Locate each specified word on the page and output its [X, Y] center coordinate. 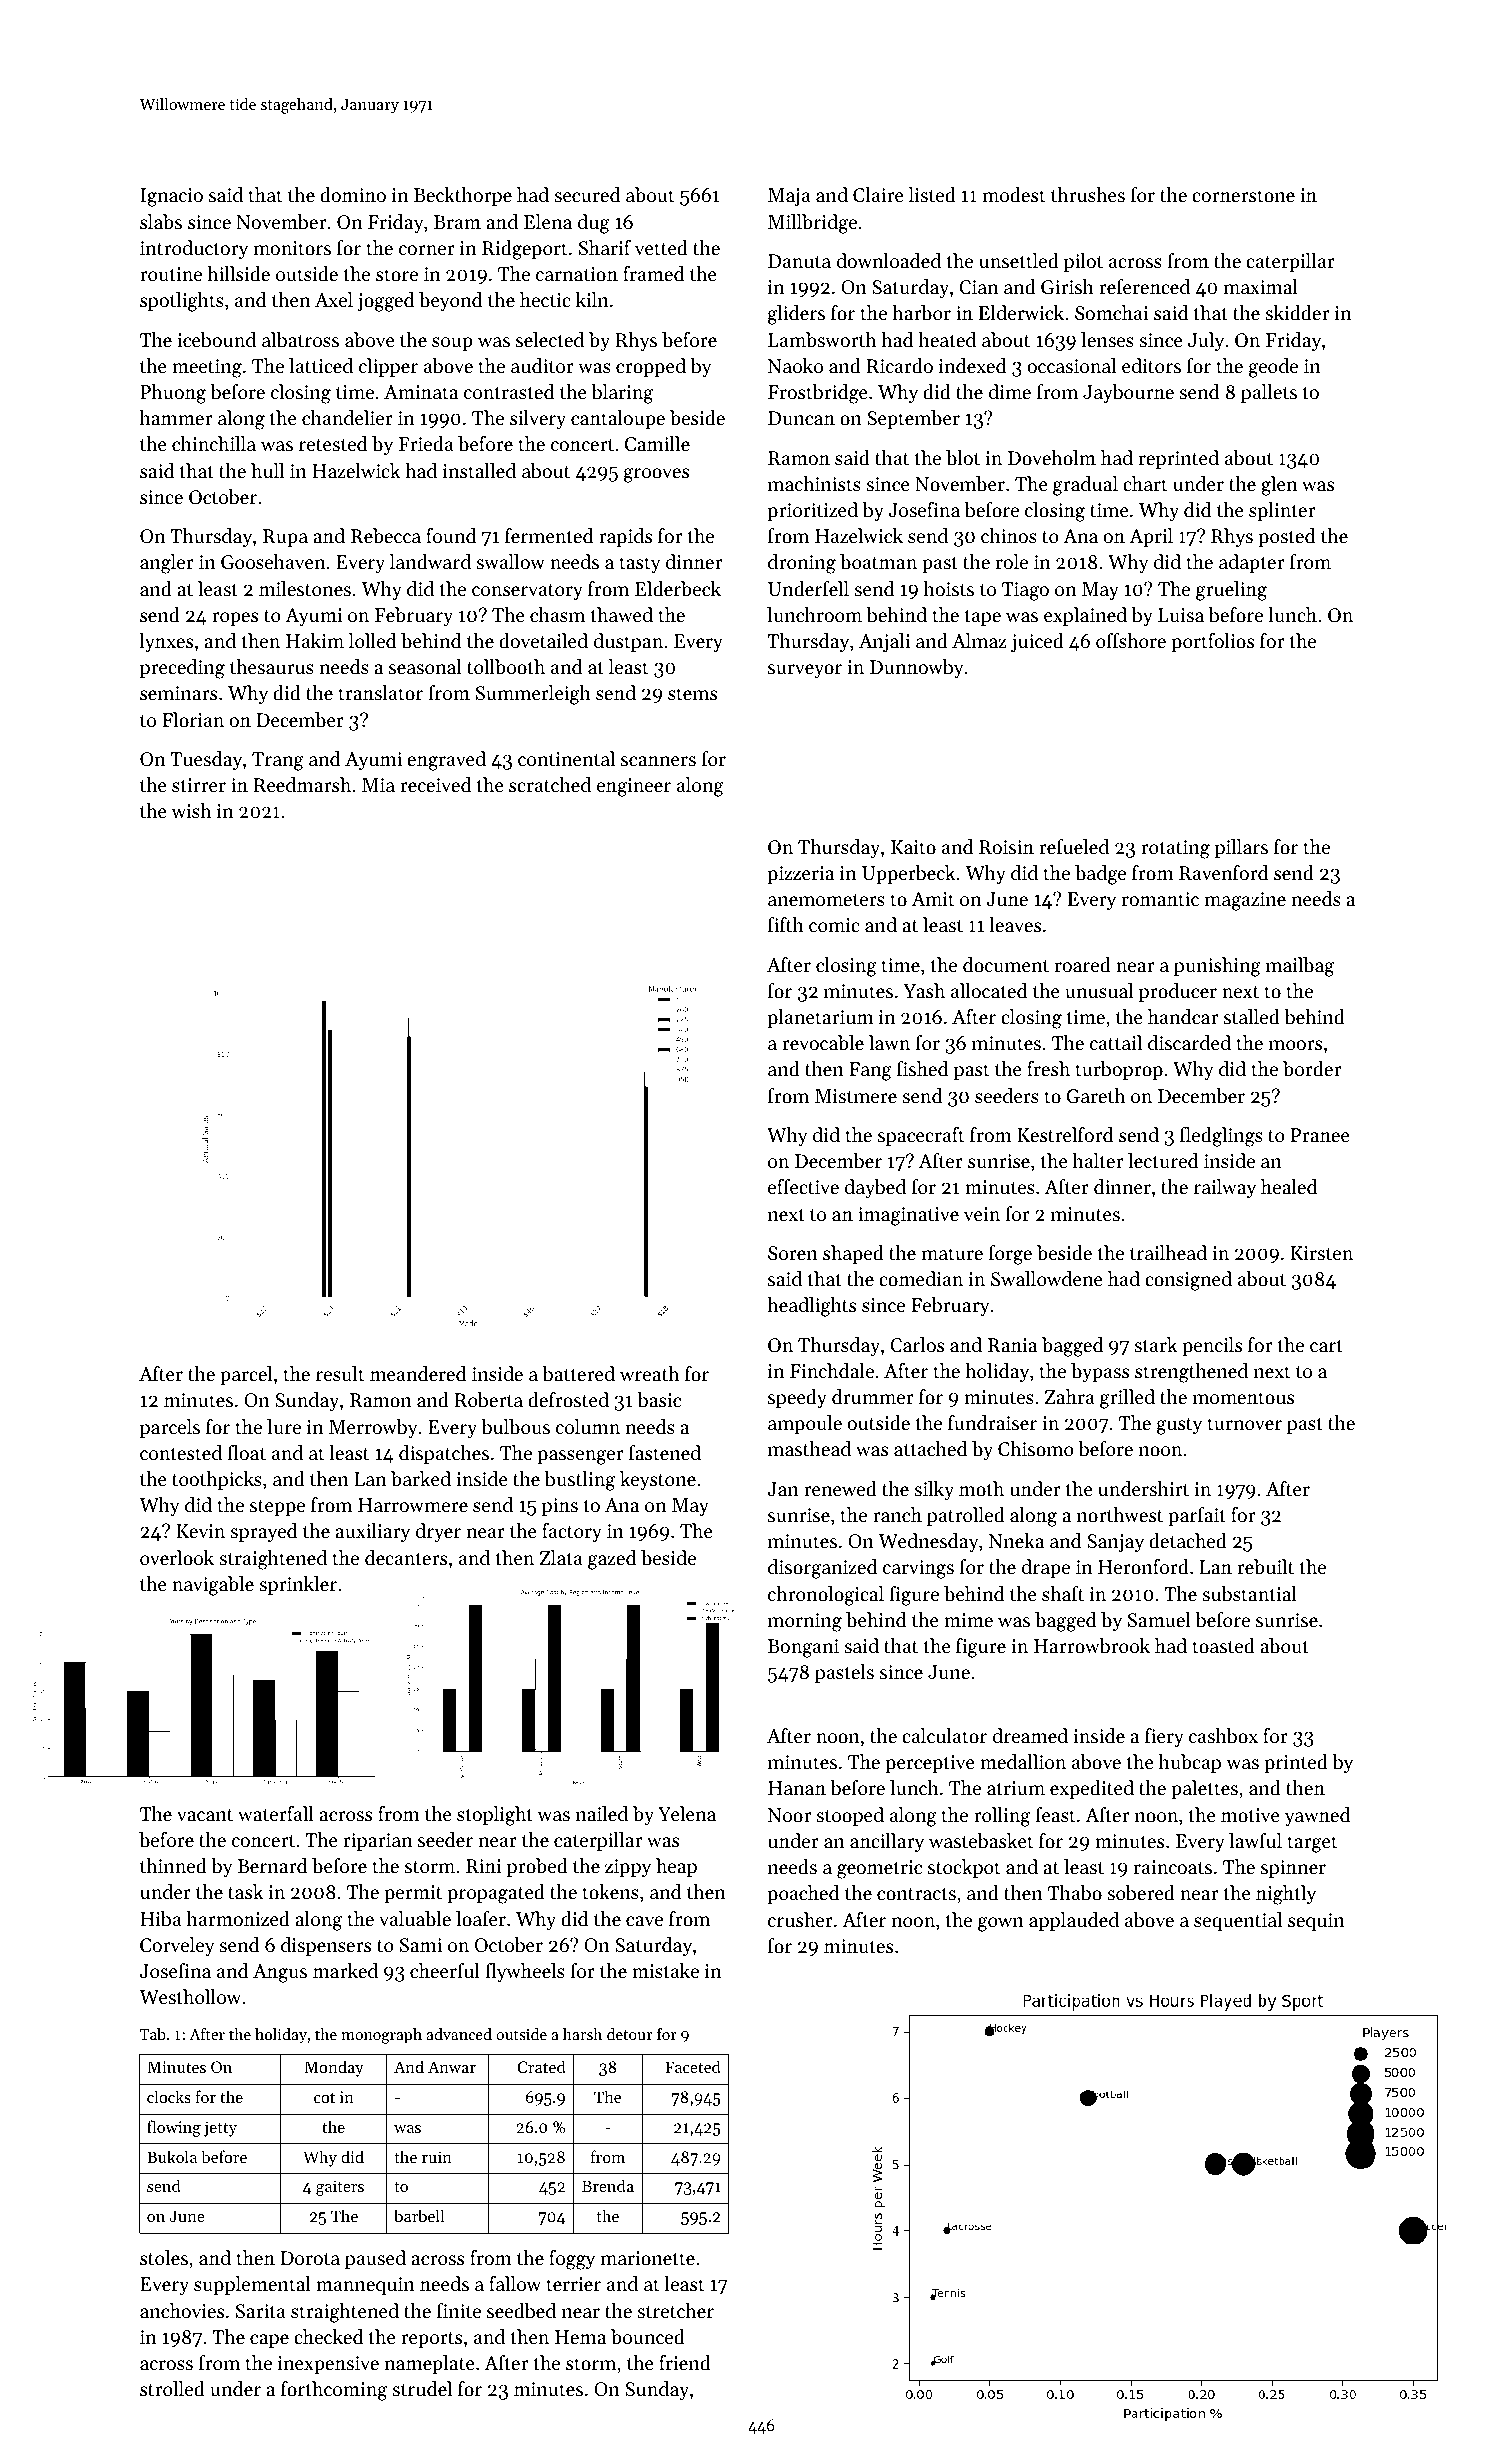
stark [1155, 1345]
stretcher [675, 2311]
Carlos [917, 1345]
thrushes [1088, 195]
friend [685, 2363]
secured [587, 195]
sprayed [263, 1532]
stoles [164, 2258]
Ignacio [172, 197]
